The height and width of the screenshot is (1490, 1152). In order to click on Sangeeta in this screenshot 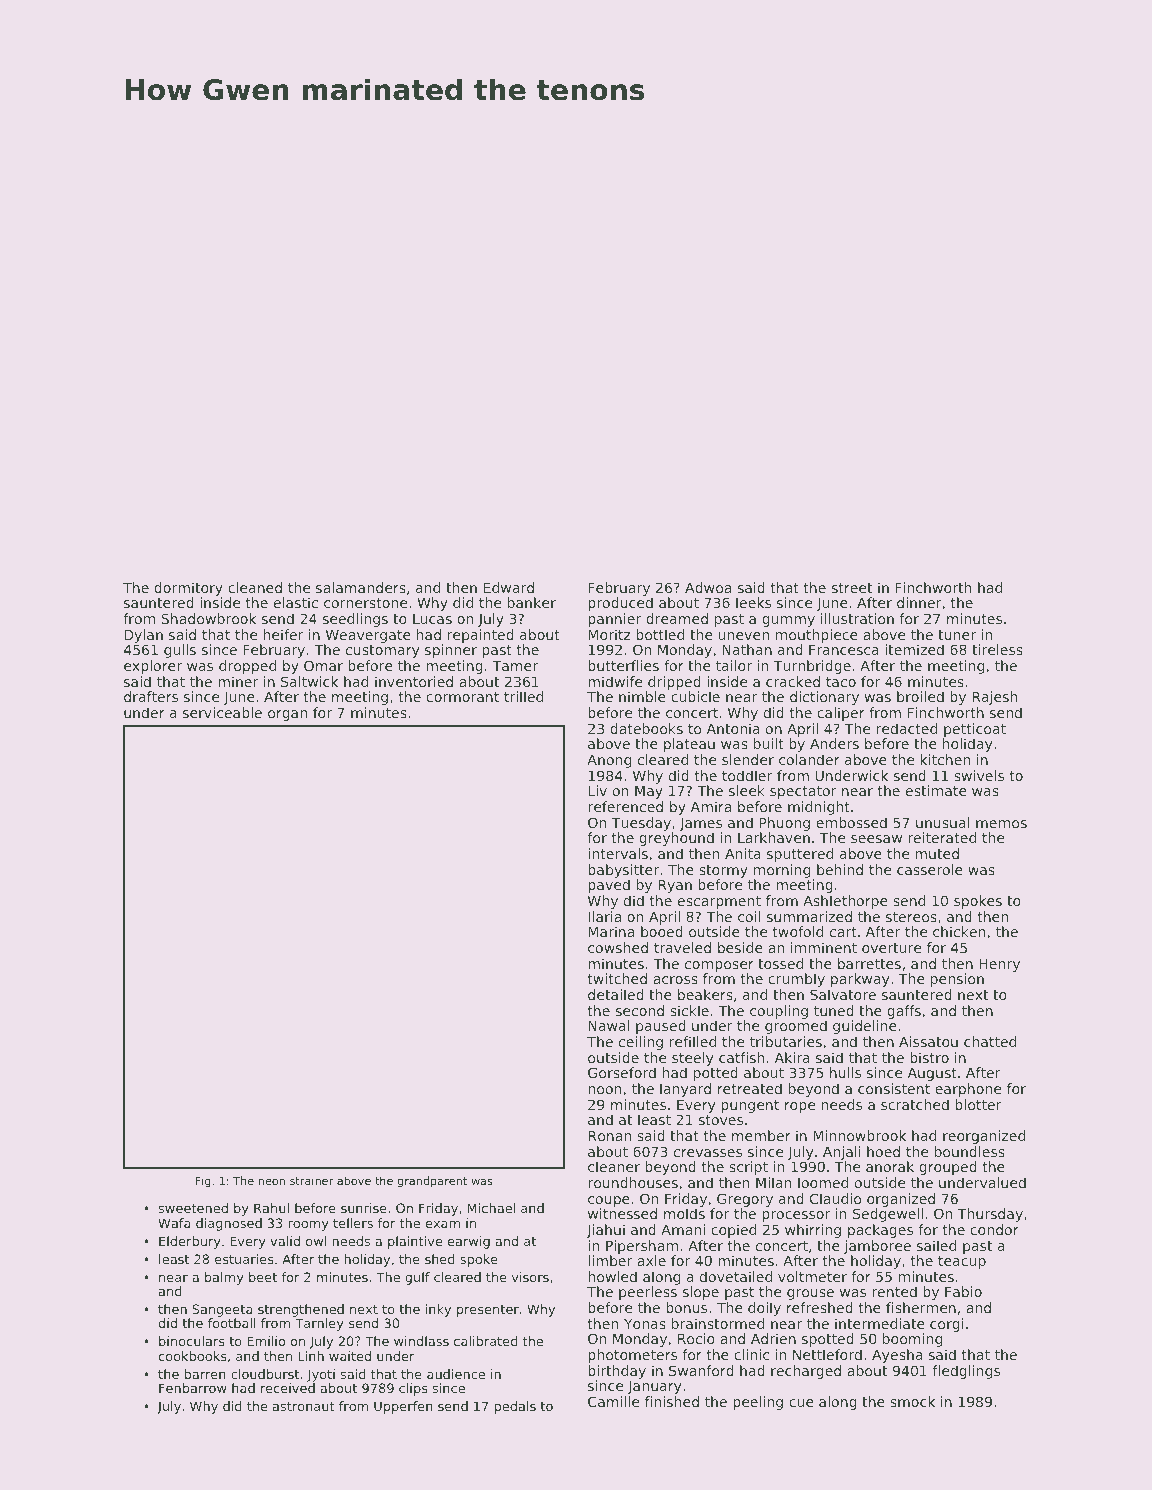, I will do `click(222, 1310)`.
